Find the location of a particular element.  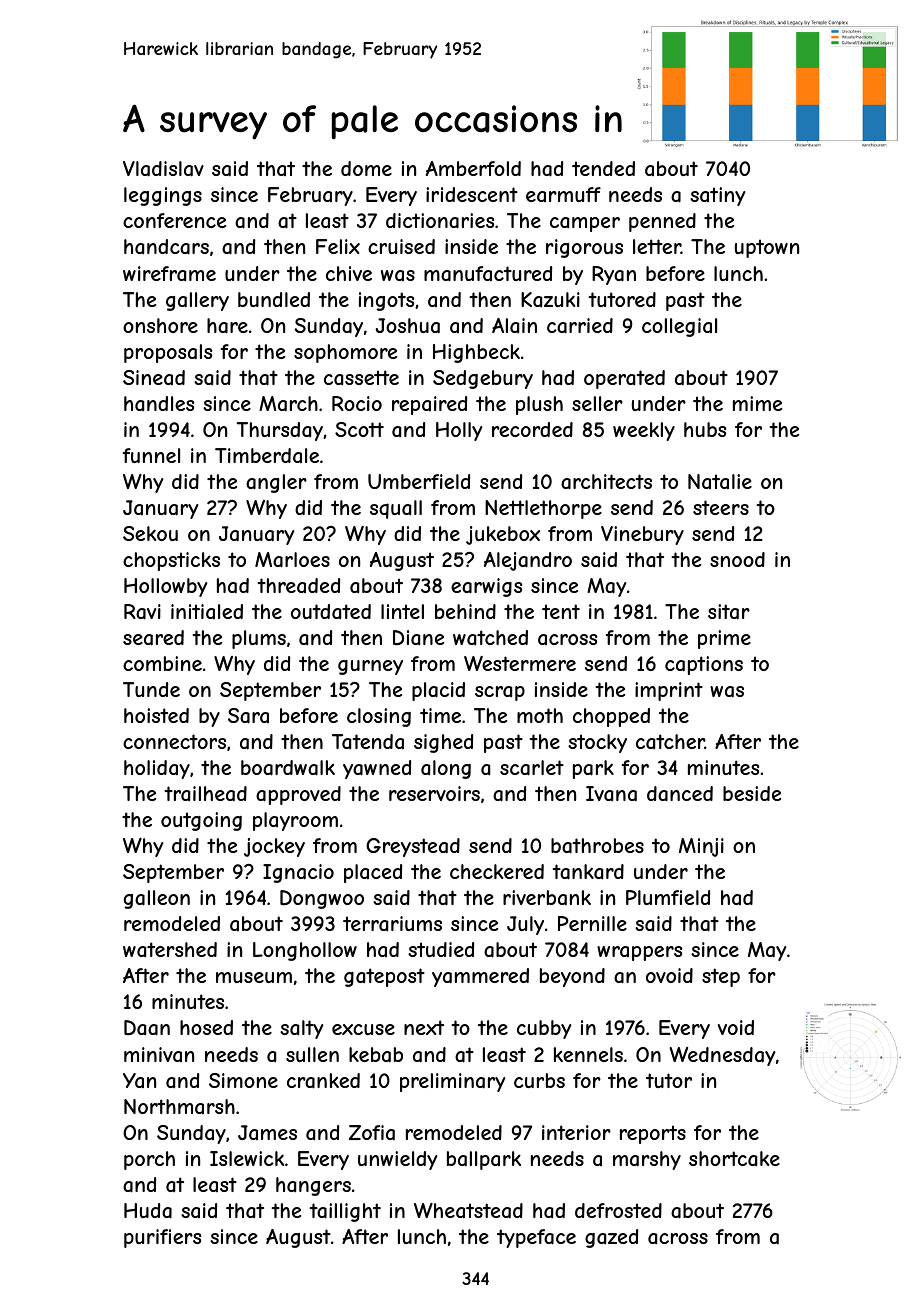

architects is located at coordinates (606, 482).
